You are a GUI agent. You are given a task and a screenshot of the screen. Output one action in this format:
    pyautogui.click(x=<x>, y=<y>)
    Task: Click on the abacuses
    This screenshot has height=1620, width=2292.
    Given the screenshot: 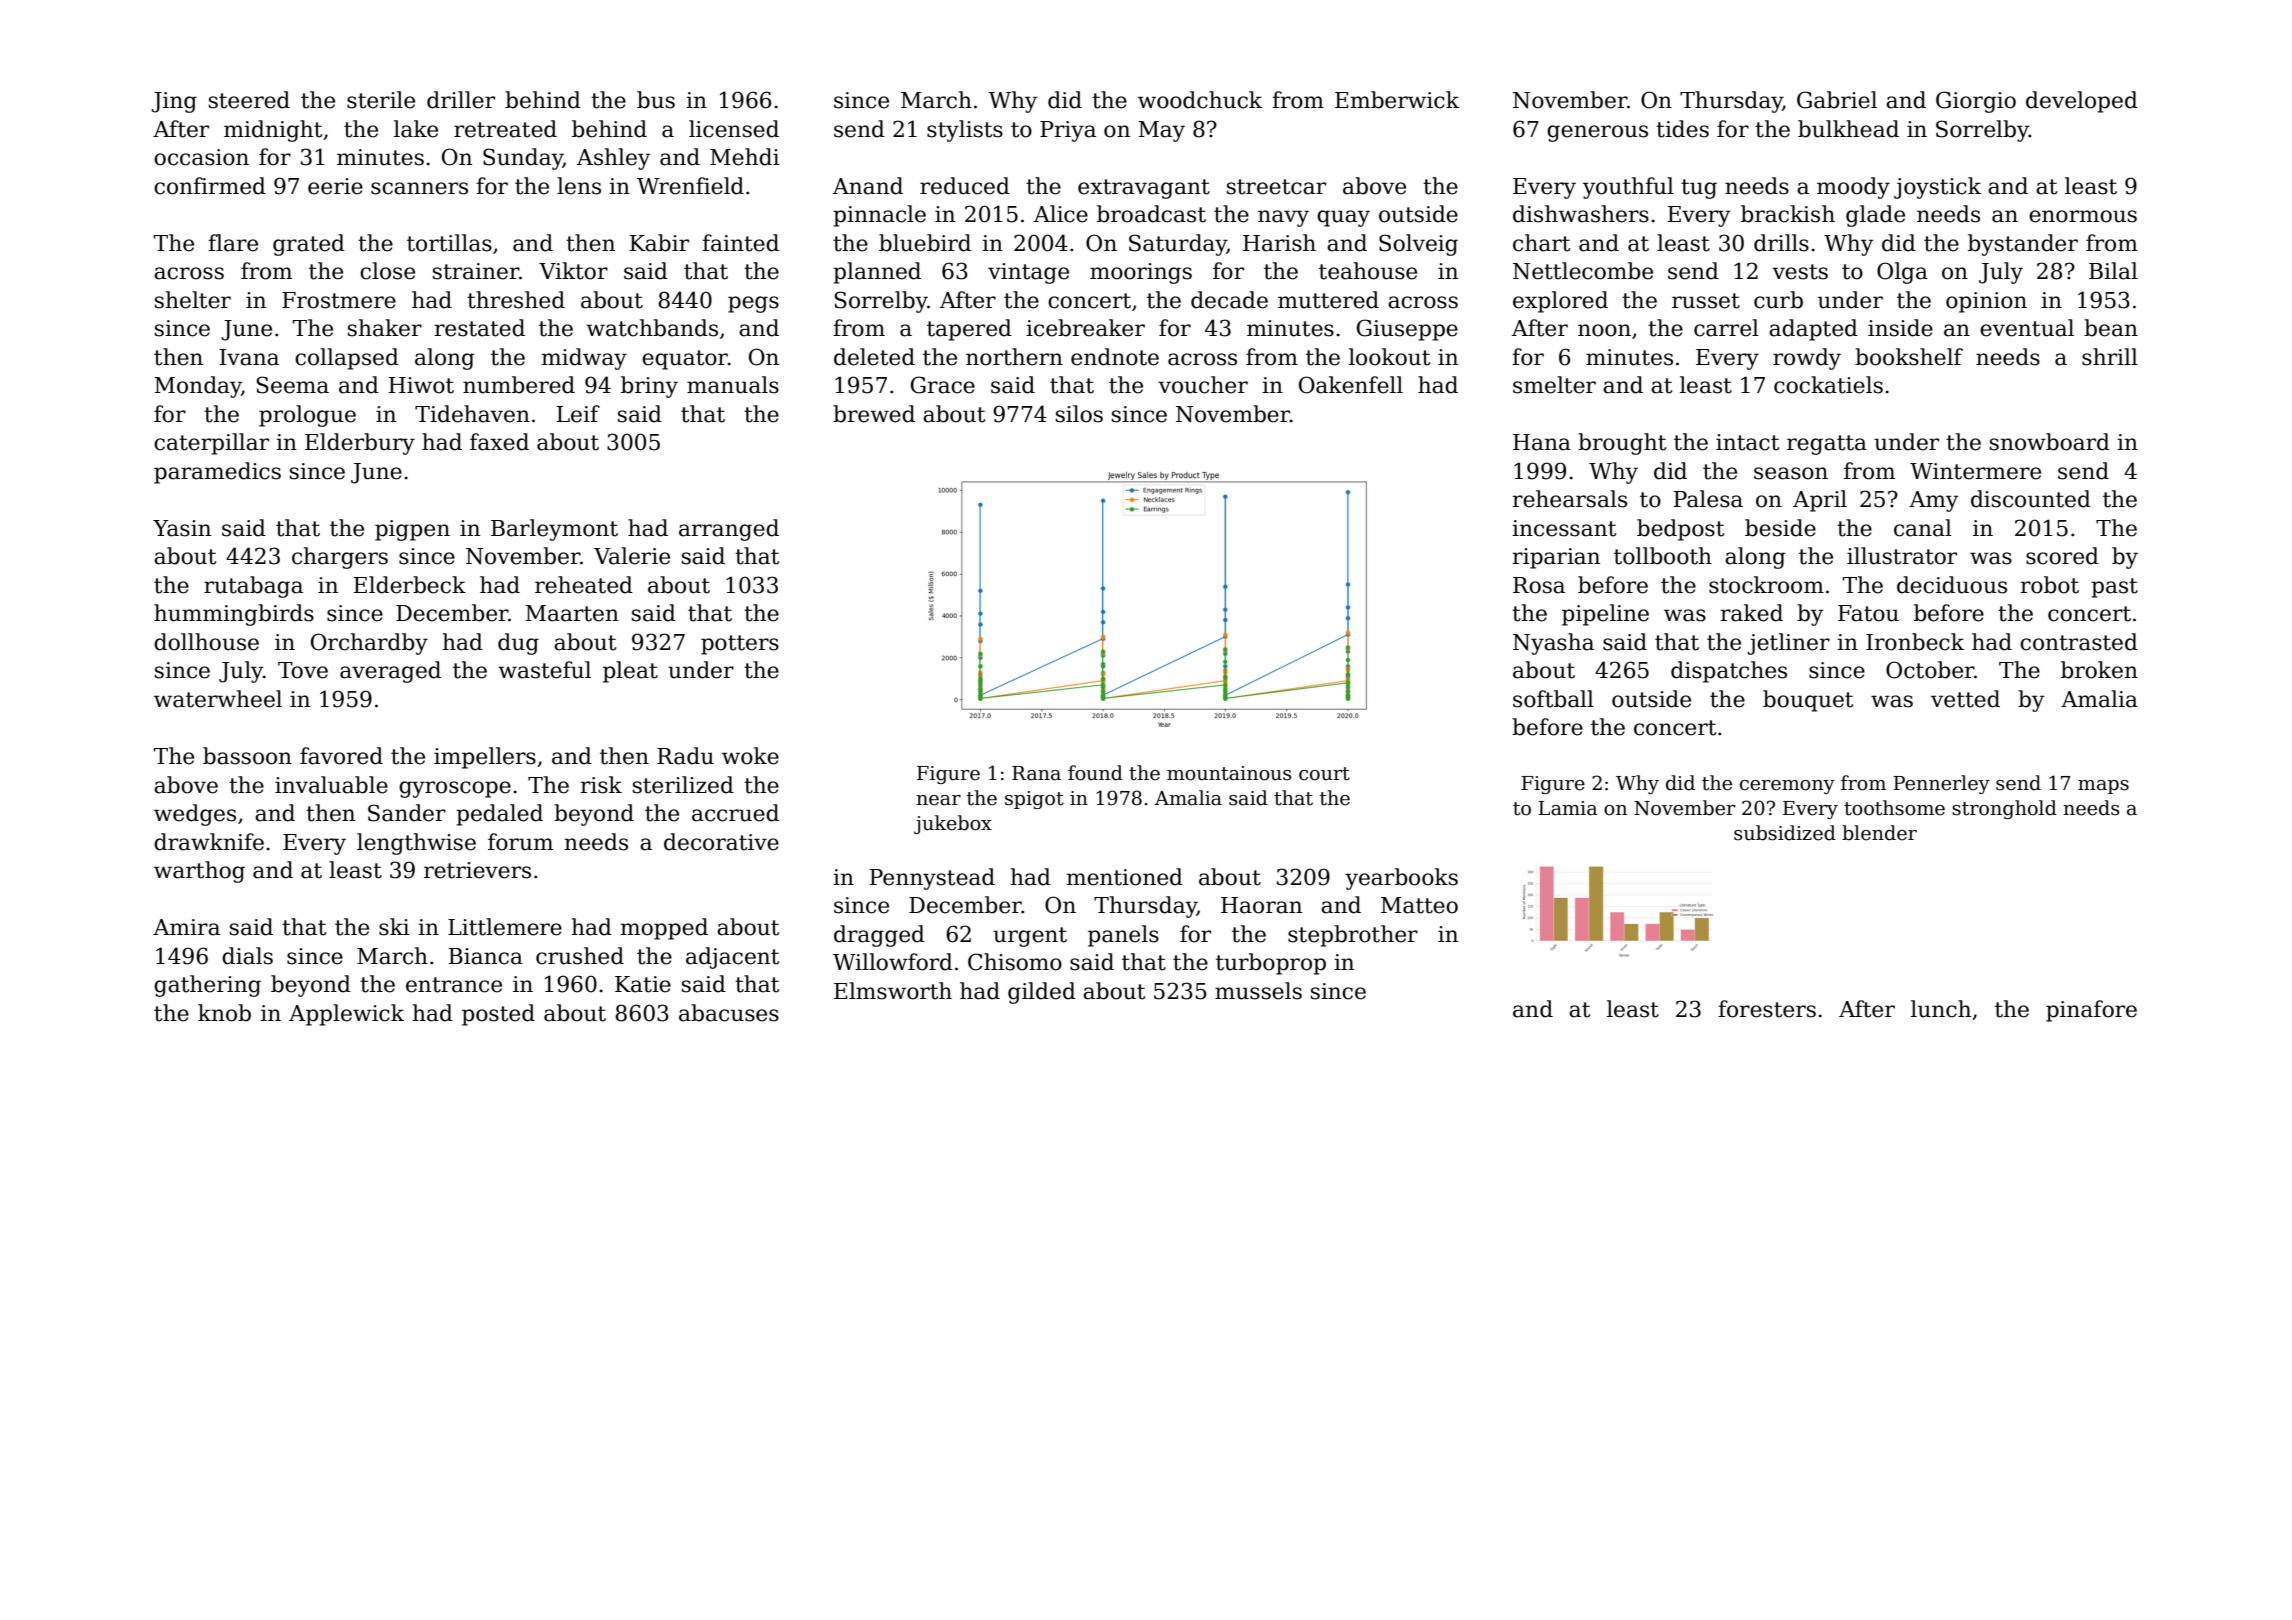 What is the action you would take?
    pyautogui.click(x=729, y=1013)
